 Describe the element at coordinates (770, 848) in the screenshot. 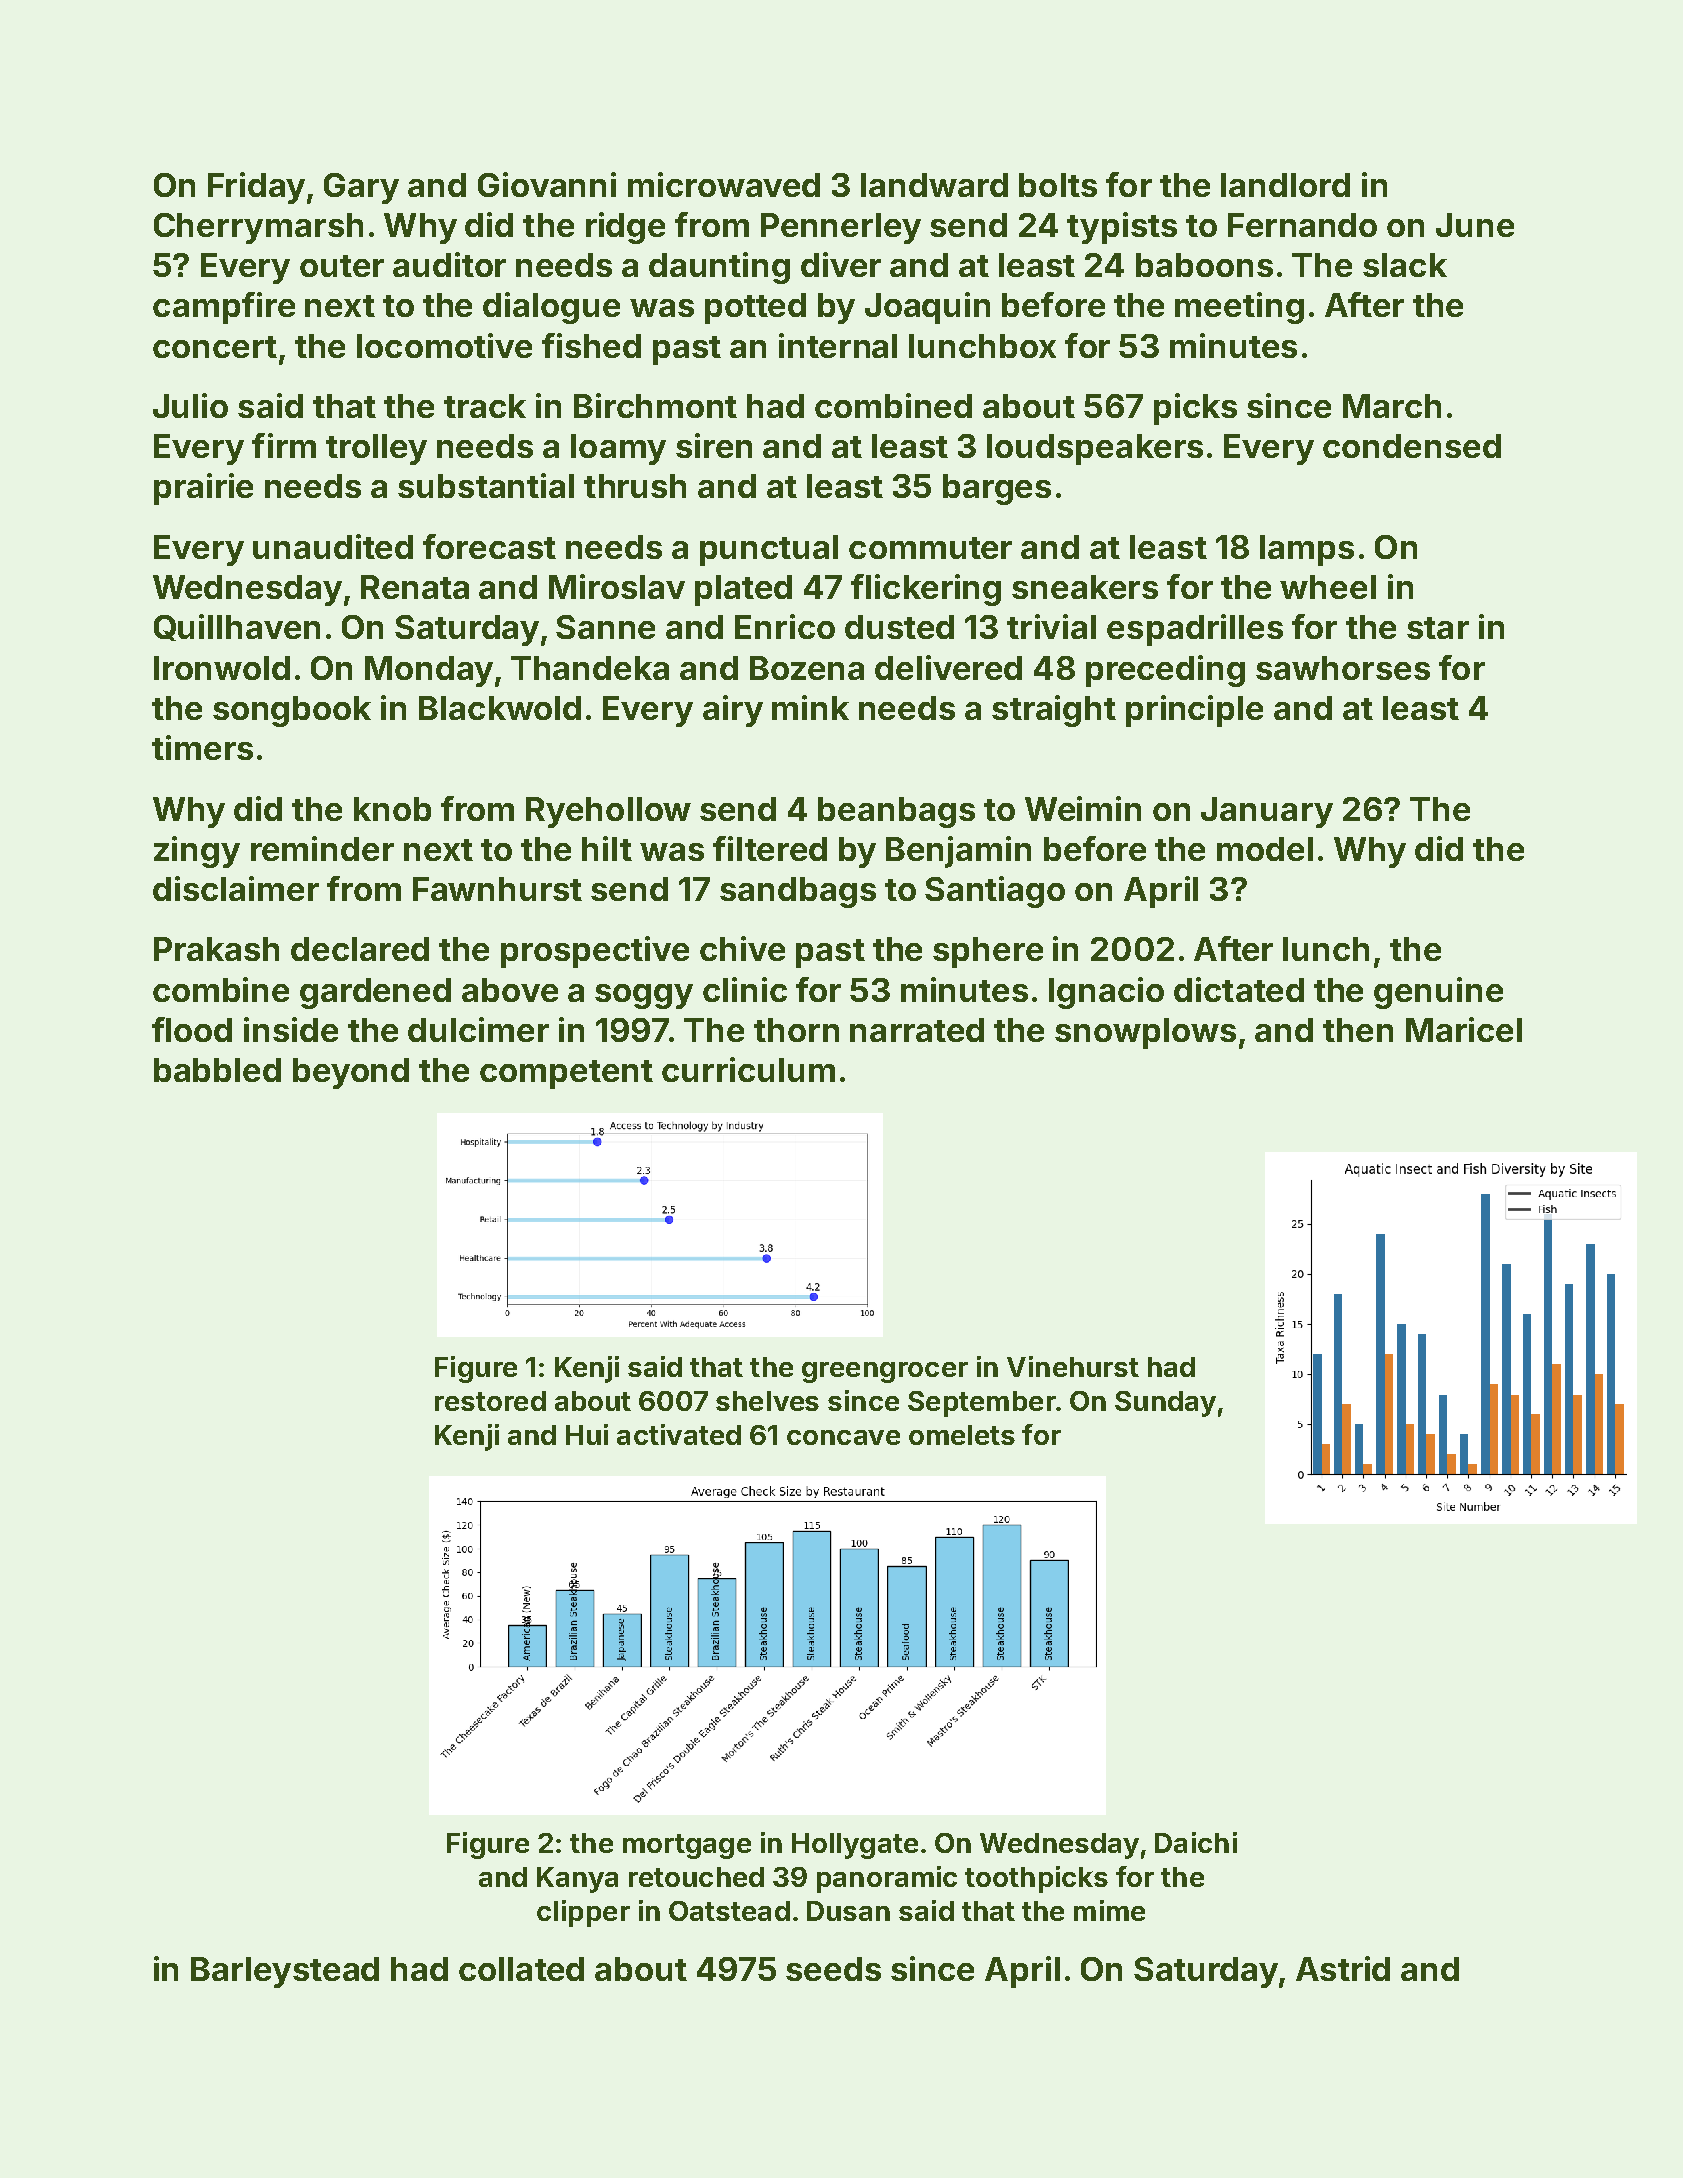

I see `filtered` at that location.
